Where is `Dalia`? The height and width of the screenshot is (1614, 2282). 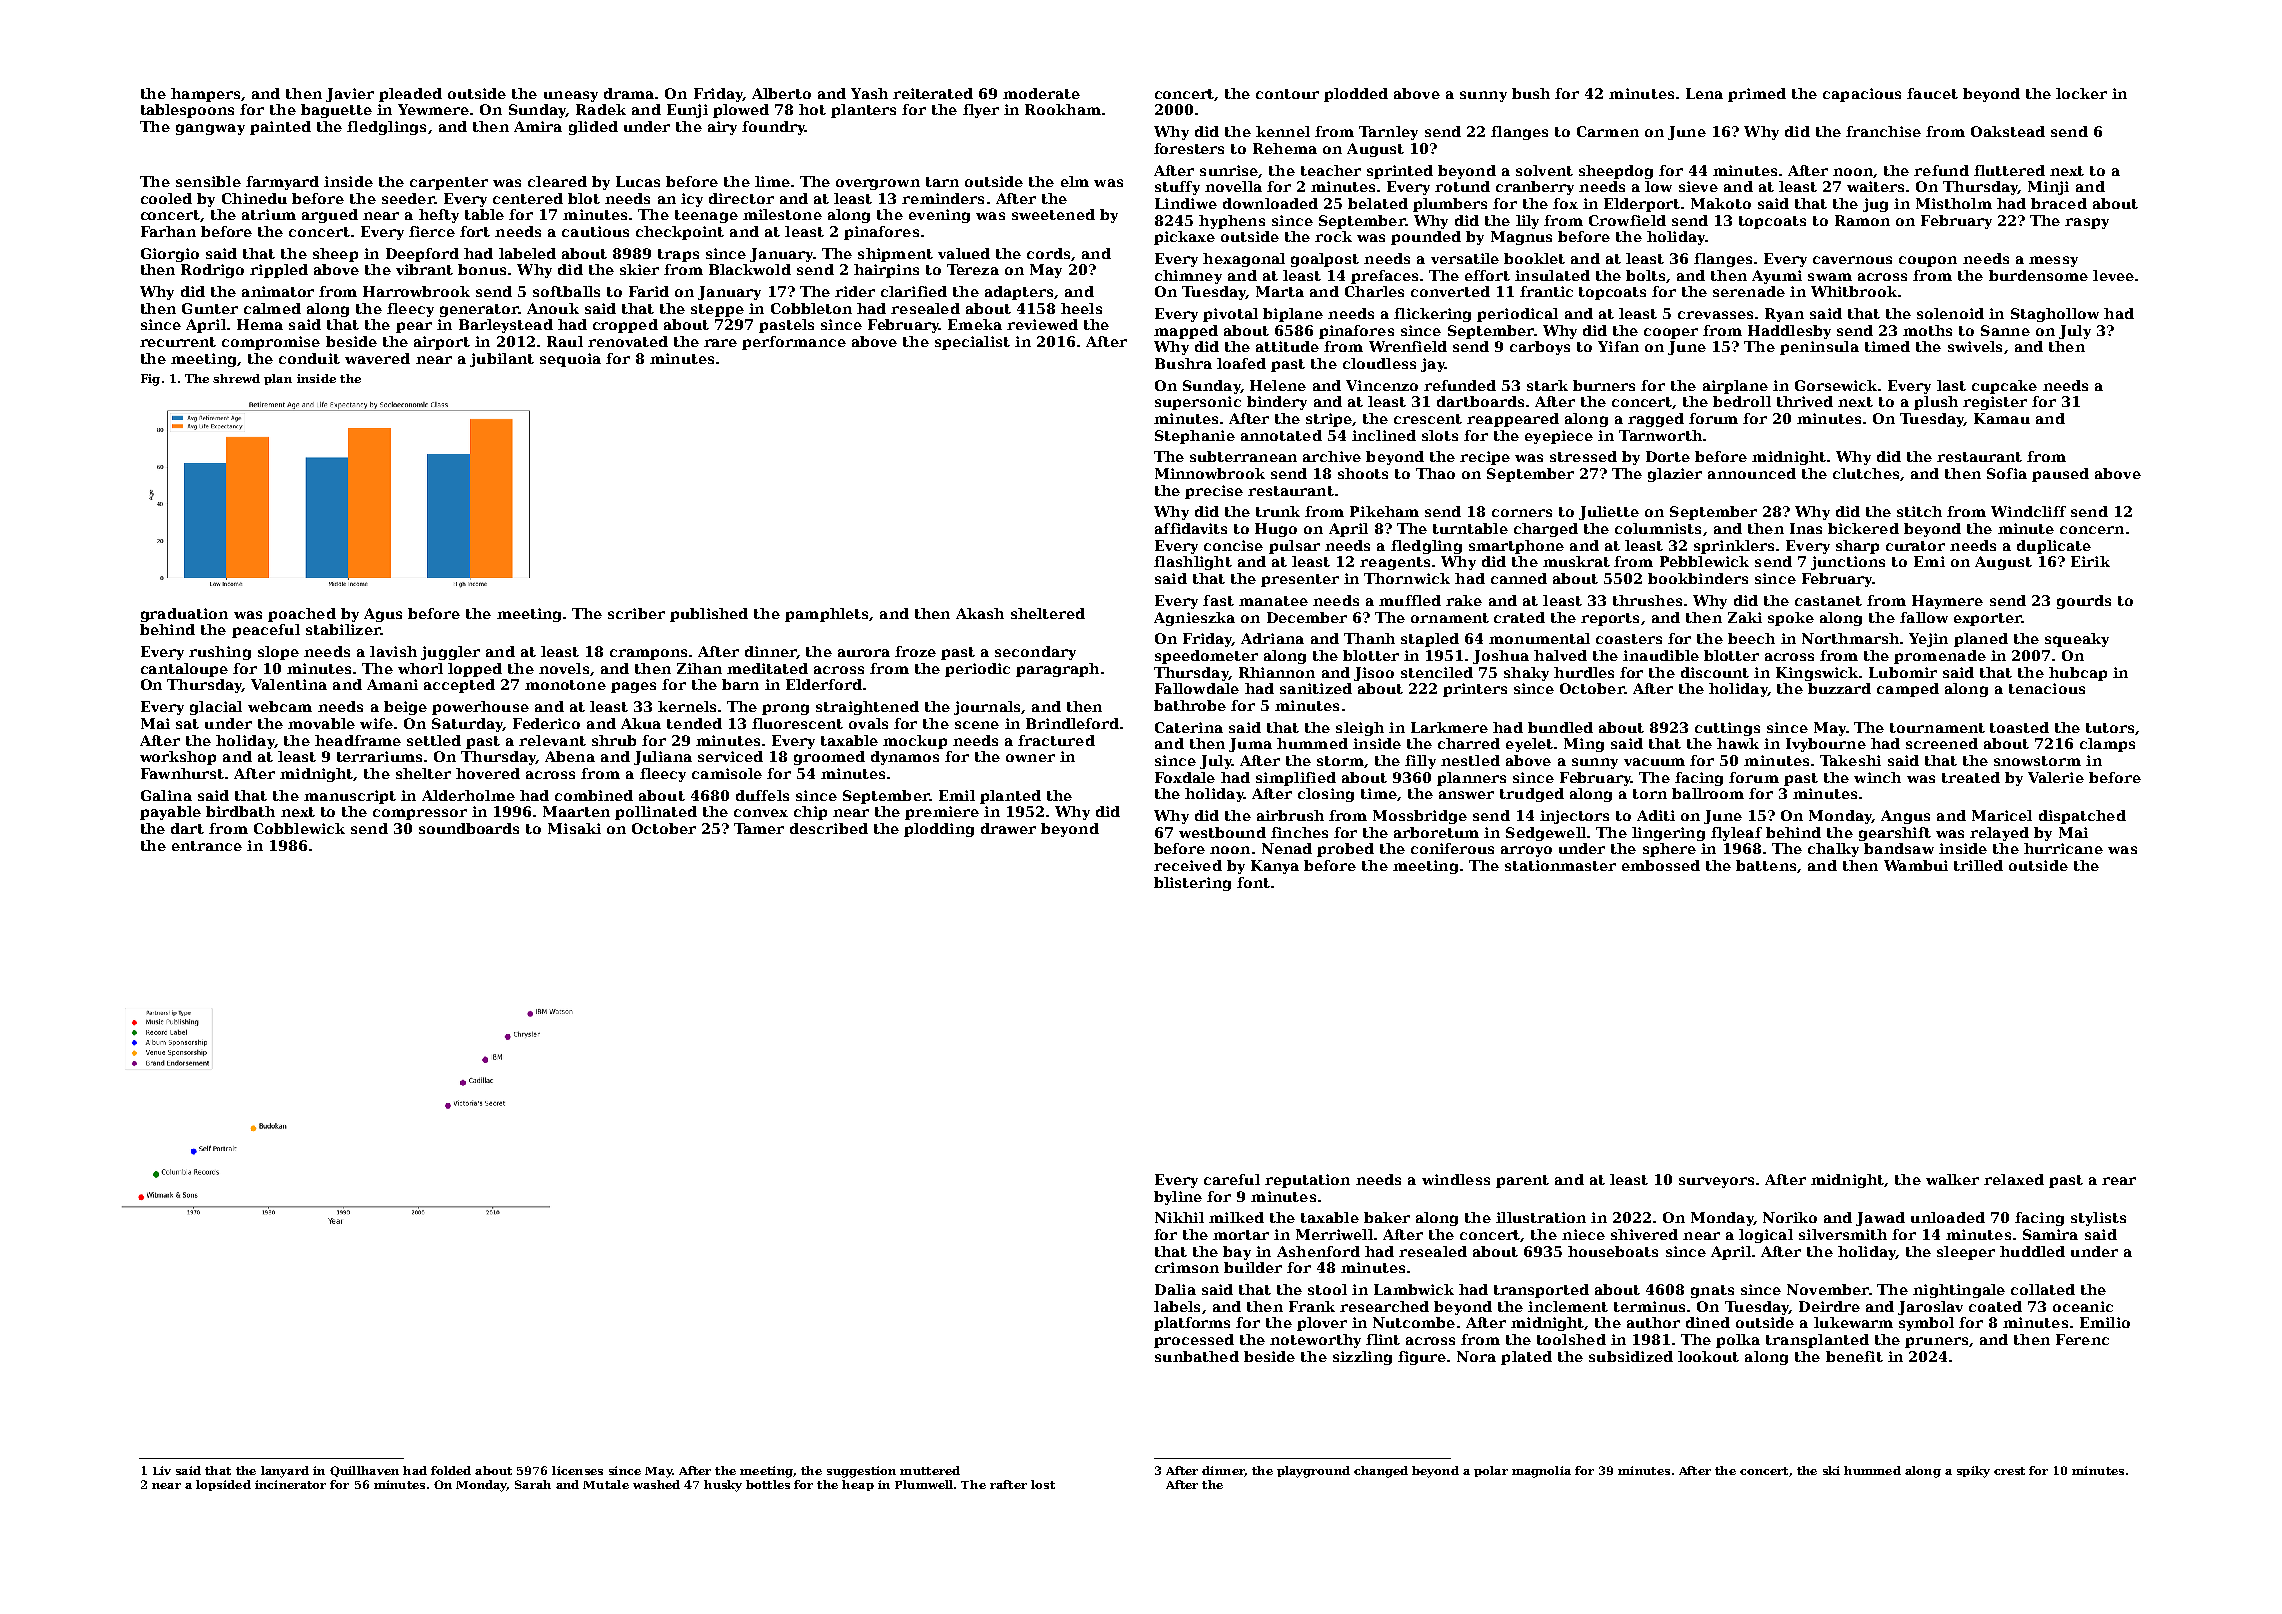 Dalia is located at coordinates (1175, 1289).
